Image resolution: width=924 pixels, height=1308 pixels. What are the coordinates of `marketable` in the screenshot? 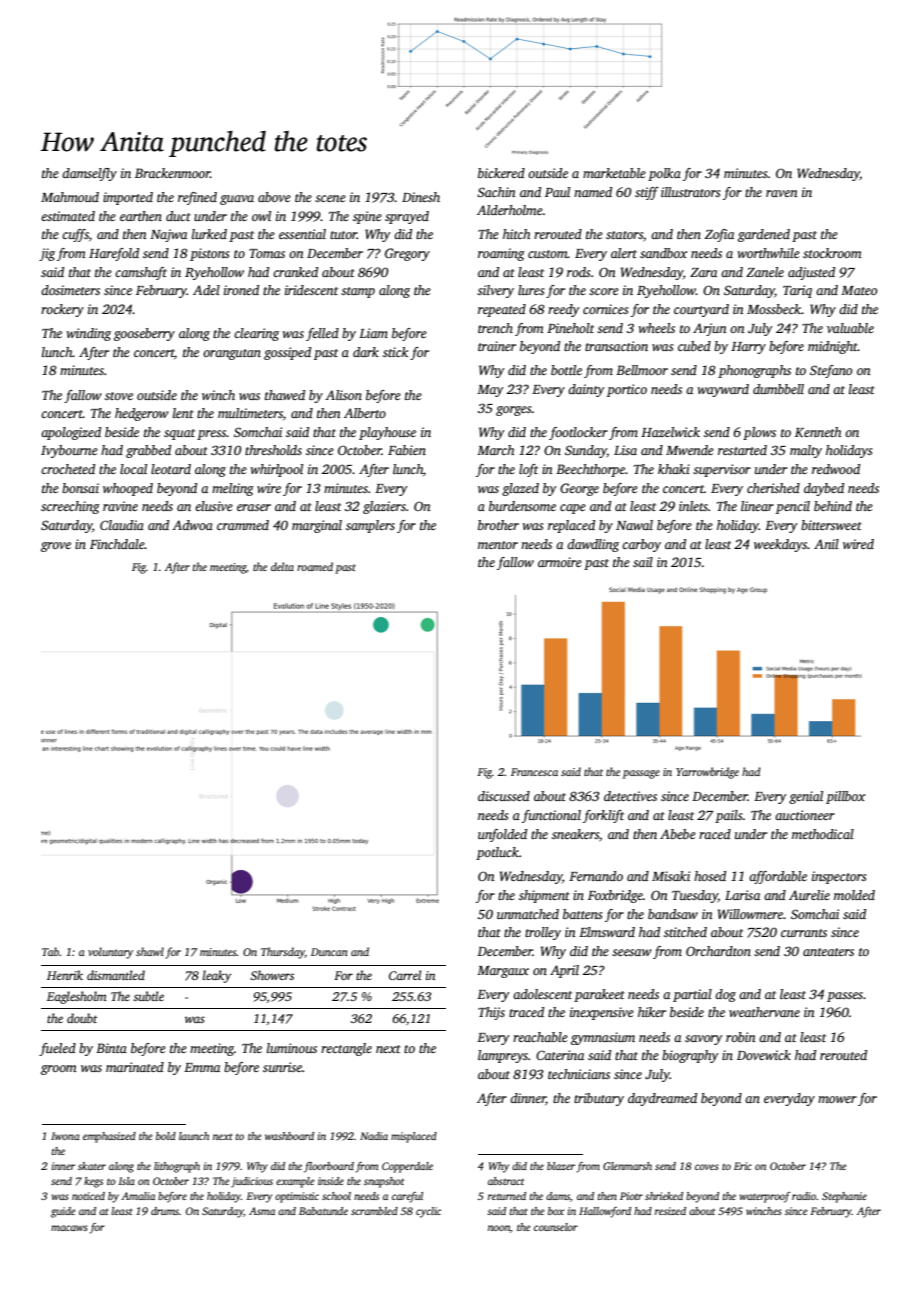 It's located at (614, 173).
